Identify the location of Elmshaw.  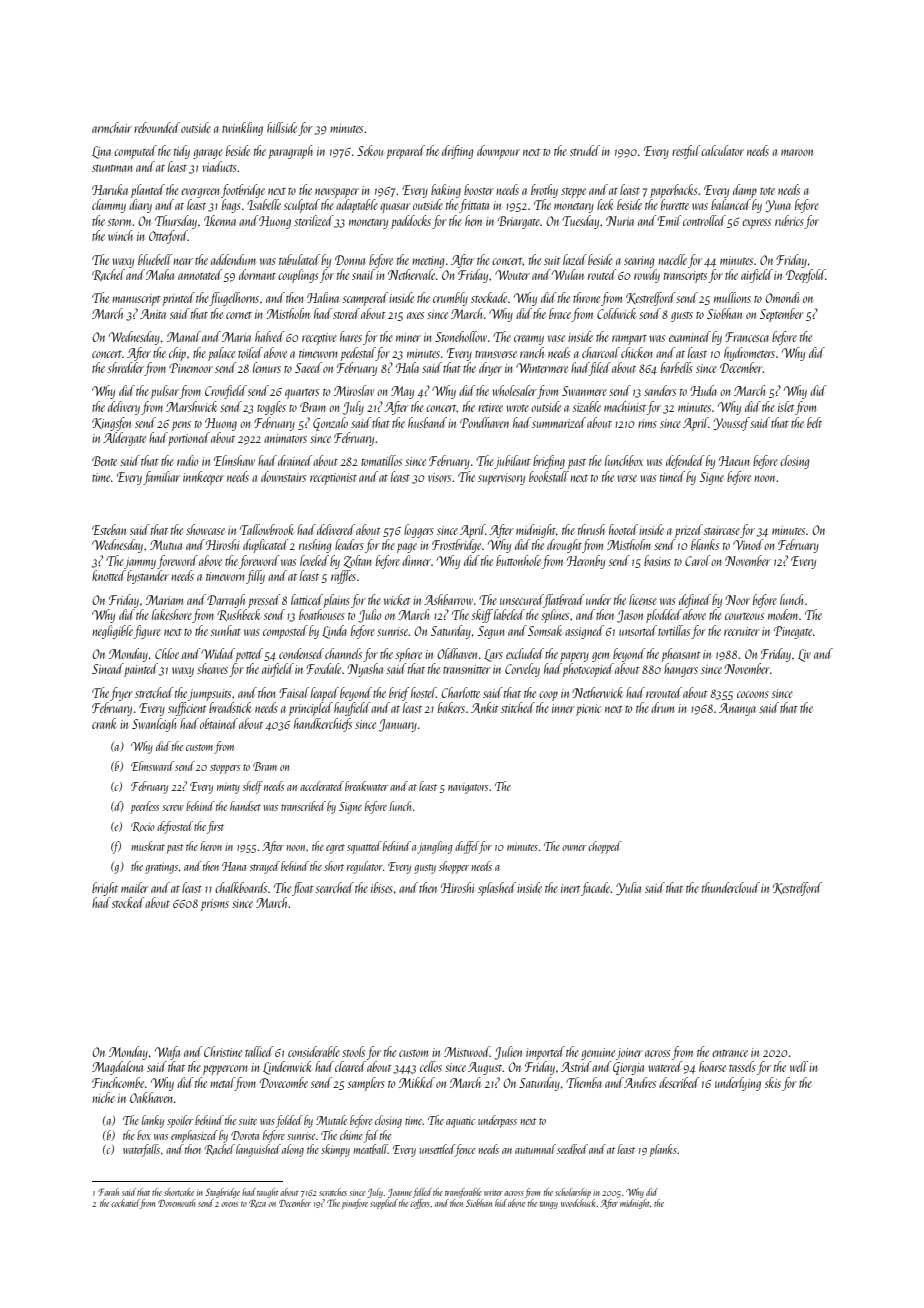
(234, 460).
